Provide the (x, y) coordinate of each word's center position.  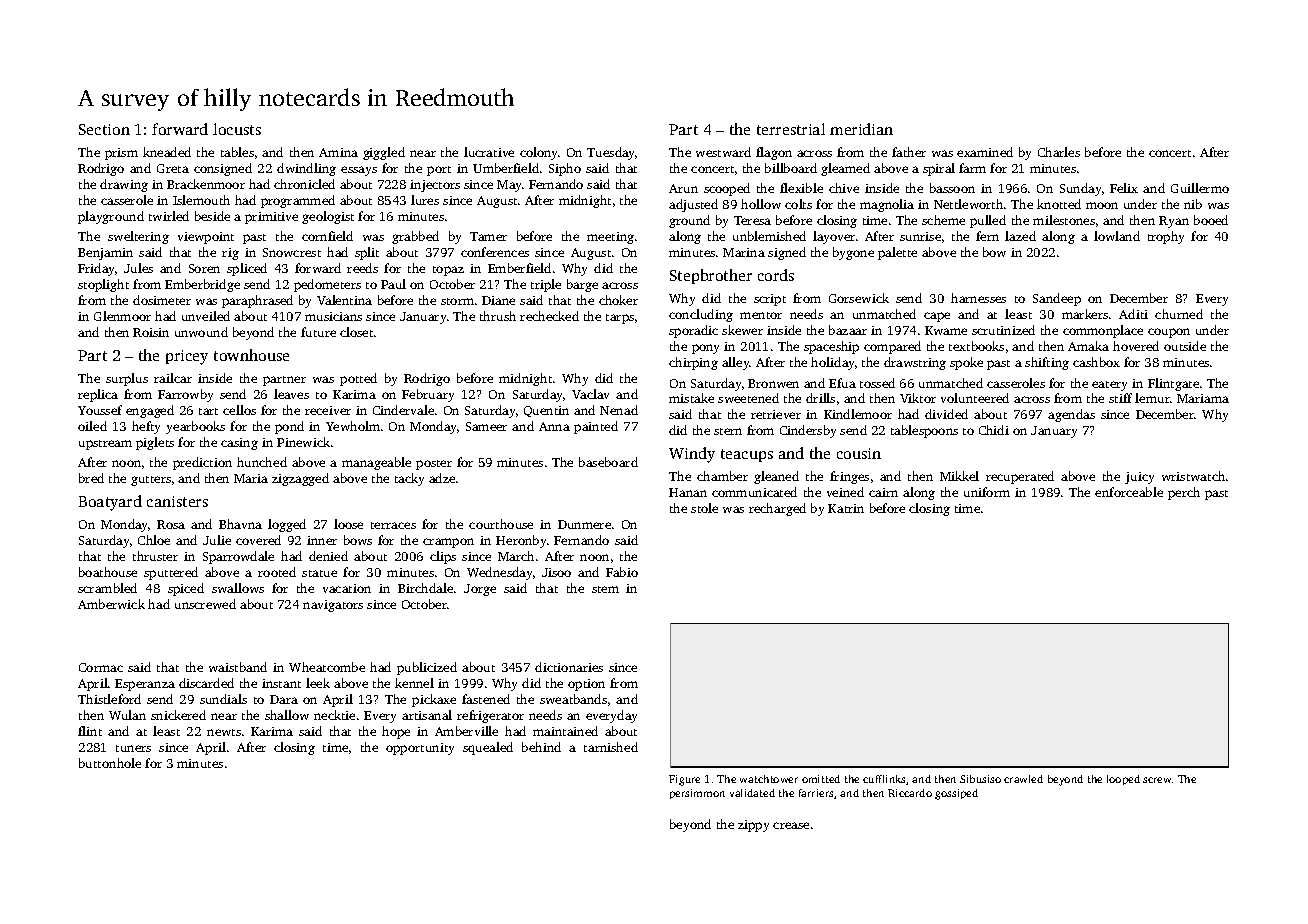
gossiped (956, 794)
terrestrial (791, 129)
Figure (684, 780)
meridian (861, 129)
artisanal (427, 715)
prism (121, 154)
